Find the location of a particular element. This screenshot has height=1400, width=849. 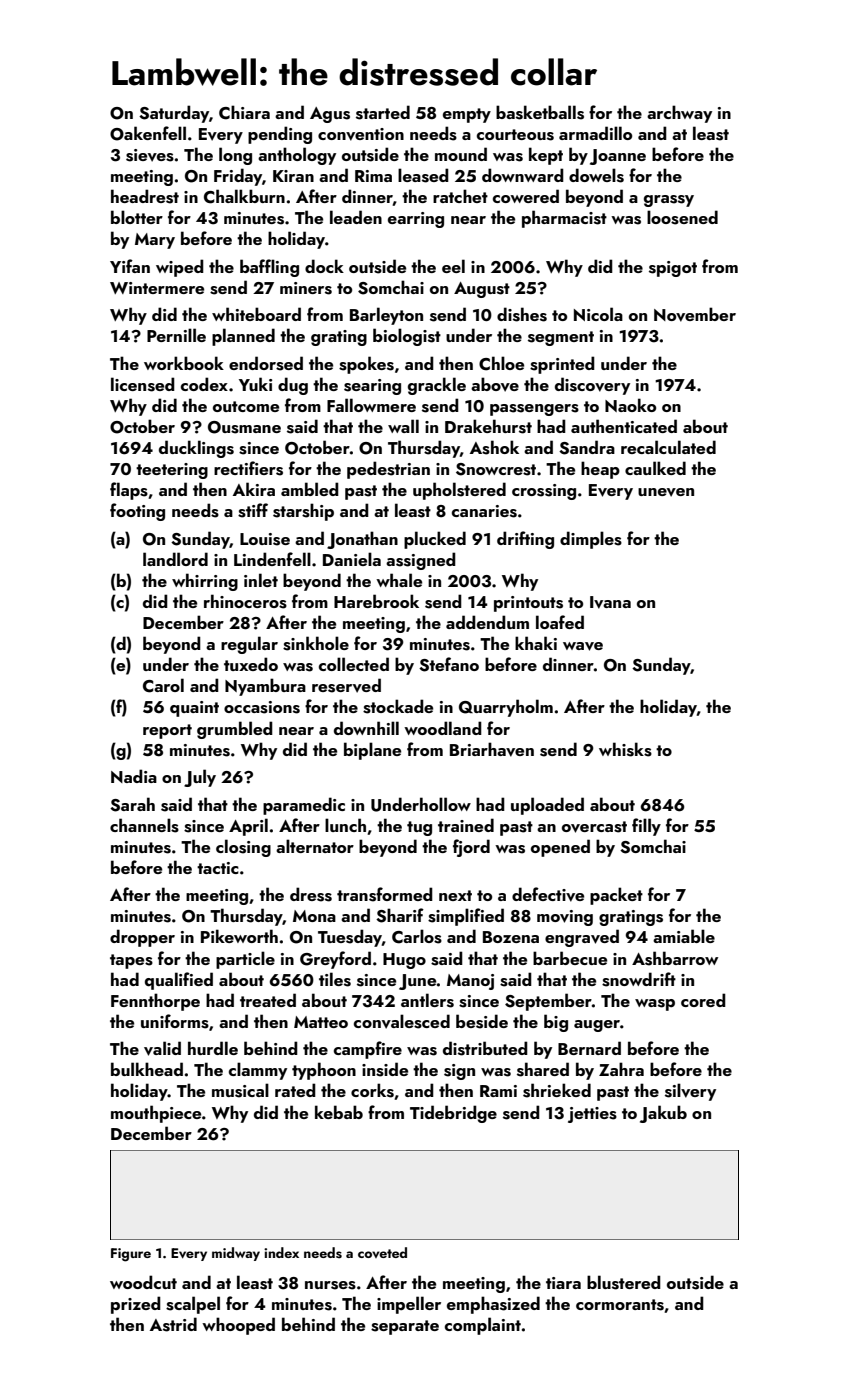

spigot is located at coordinates (673, 269).
